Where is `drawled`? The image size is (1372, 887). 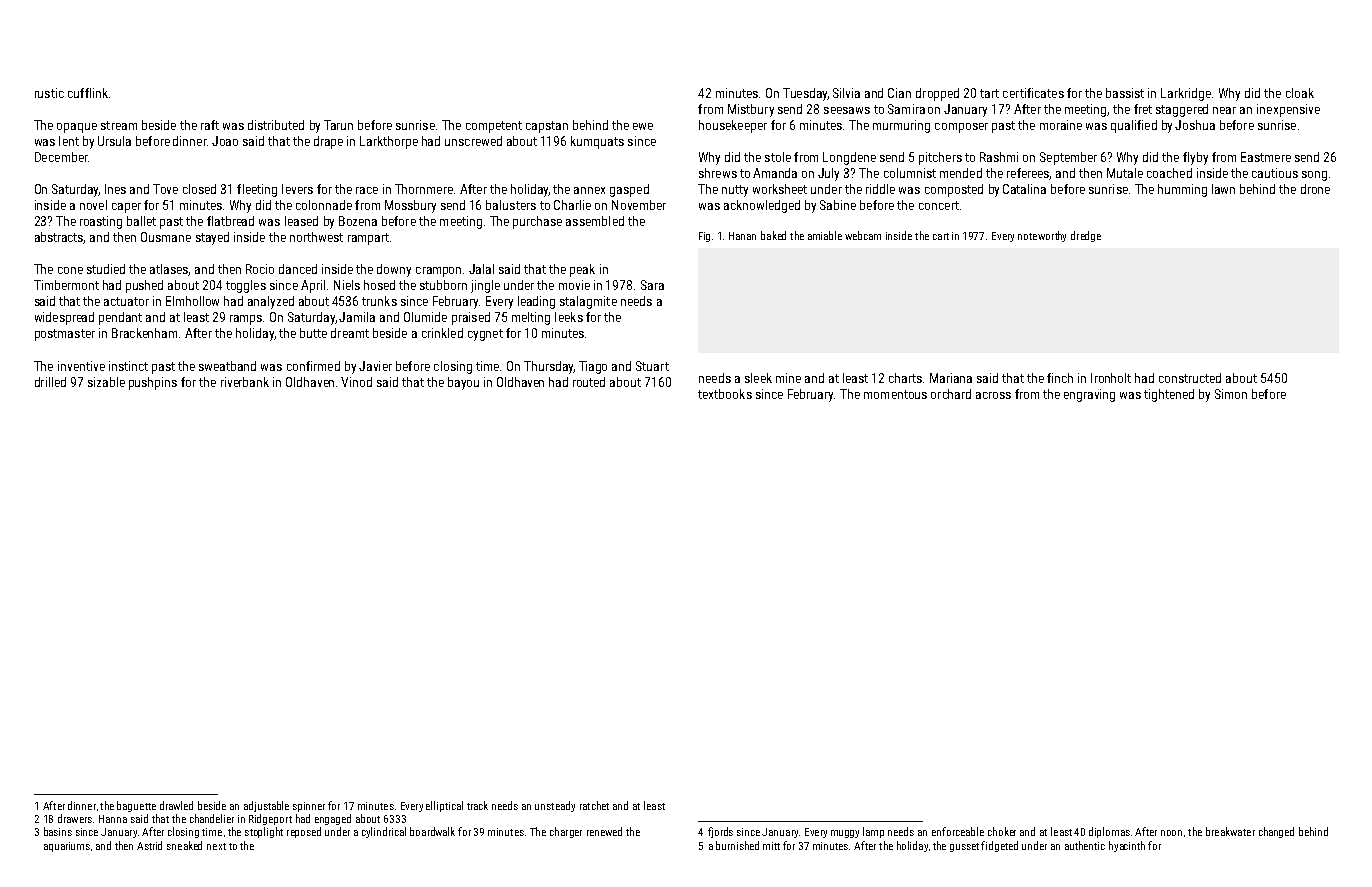
drawled is located at coordinates (176, 805).
